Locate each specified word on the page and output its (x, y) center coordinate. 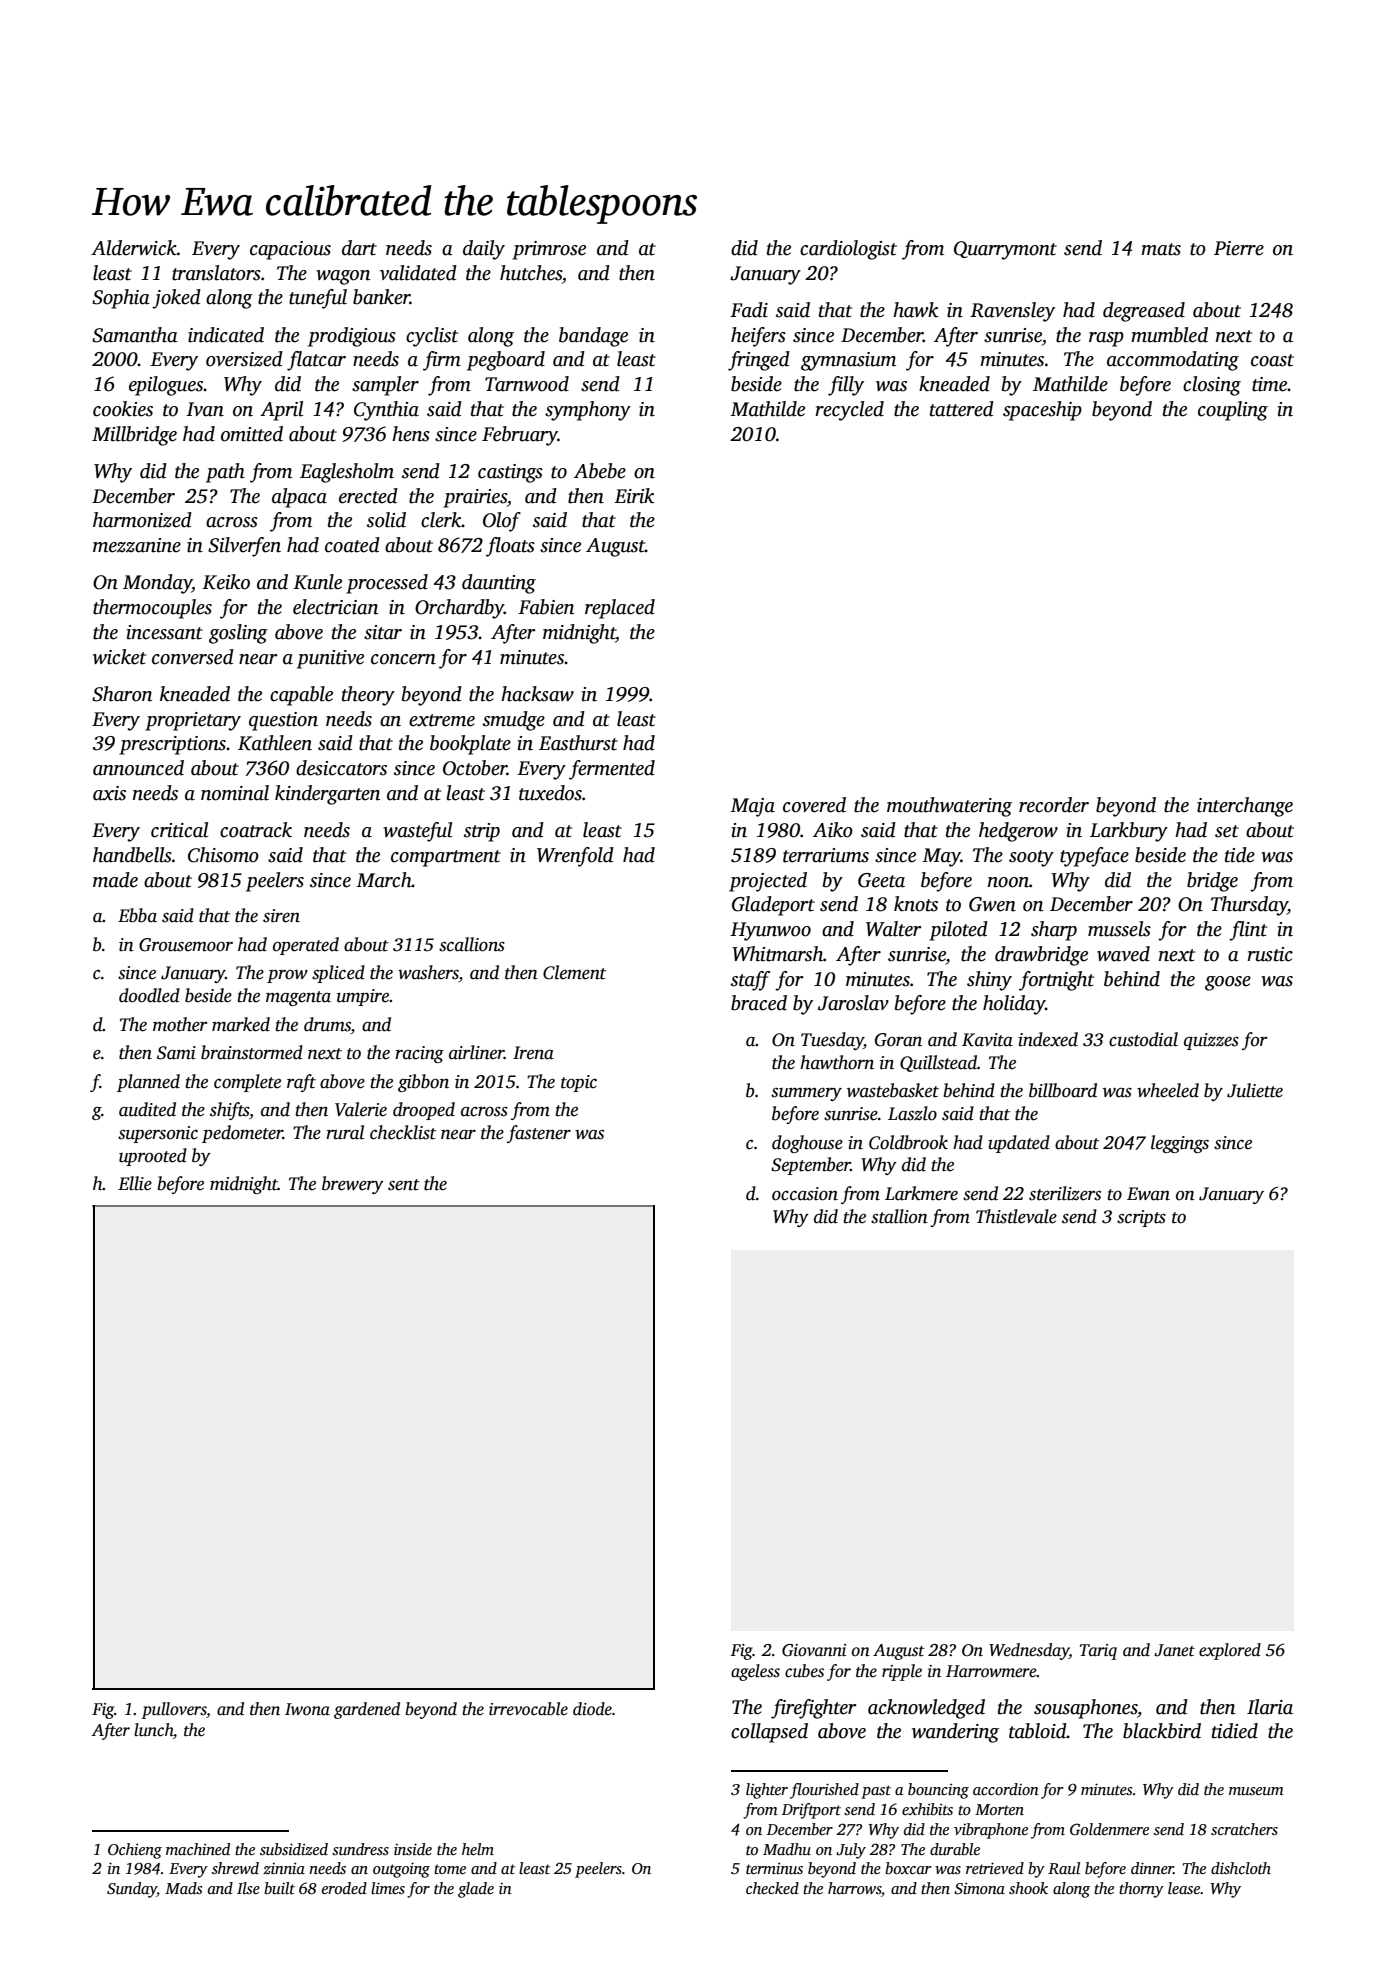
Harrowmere (991, 1671)
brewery (353, 1185)
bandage (593, 337)
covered (814, 805)
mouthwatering (949, 807)
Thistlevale (1016, 1216)
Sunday (132, 1890)
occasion (805, 1194)
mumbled (1169, 335)
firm (442, 361)
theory (368, 696)
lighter (767, 1791)
